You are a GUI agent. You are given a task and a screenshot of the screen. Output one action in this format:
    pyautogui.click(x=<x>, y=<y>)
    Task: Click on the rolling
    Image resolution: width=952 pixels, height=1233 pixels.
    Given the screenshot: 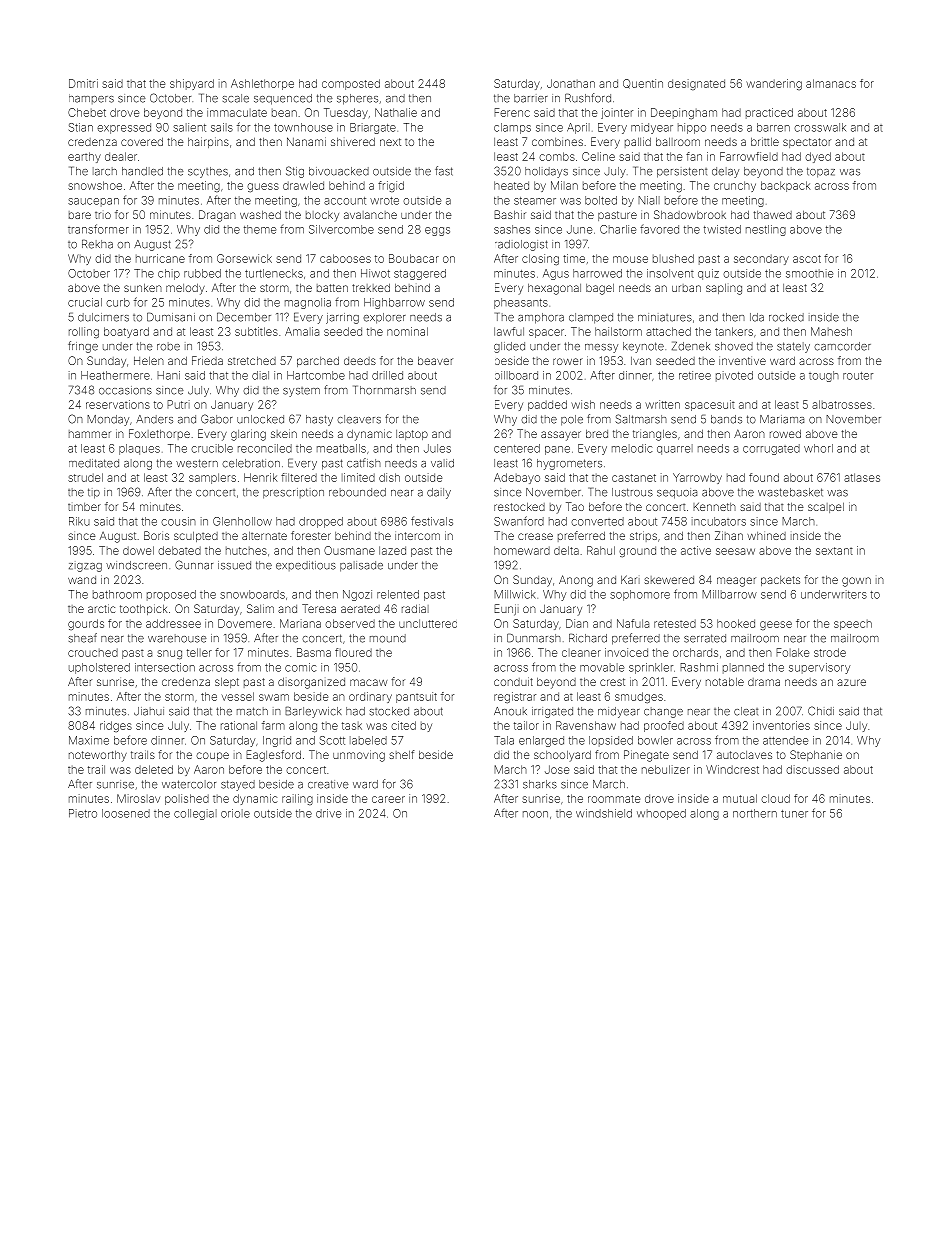 What is the action you would take?
    pyautogui.click(x=84, y=332)
